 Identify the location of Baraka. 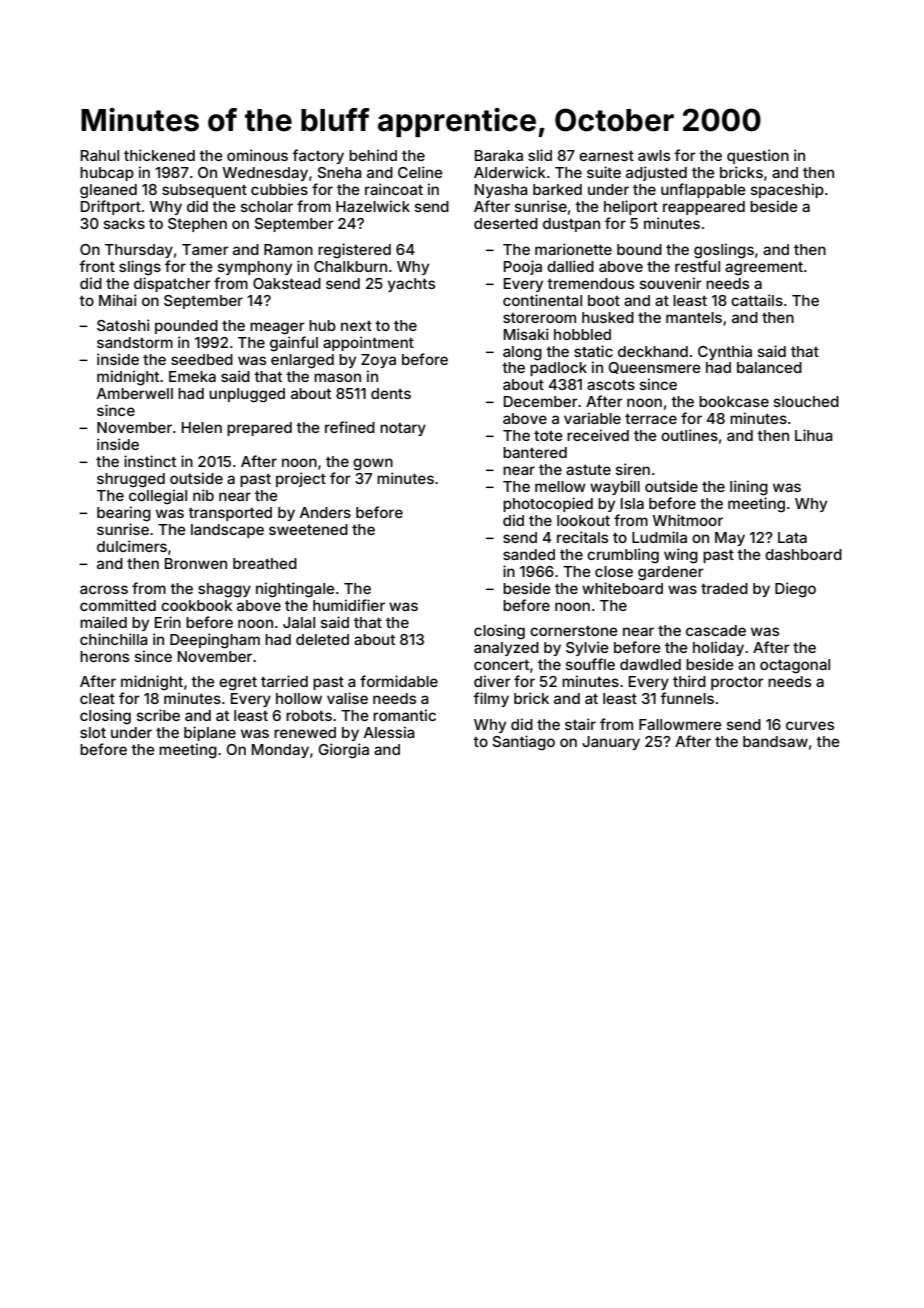
(499, 155).
